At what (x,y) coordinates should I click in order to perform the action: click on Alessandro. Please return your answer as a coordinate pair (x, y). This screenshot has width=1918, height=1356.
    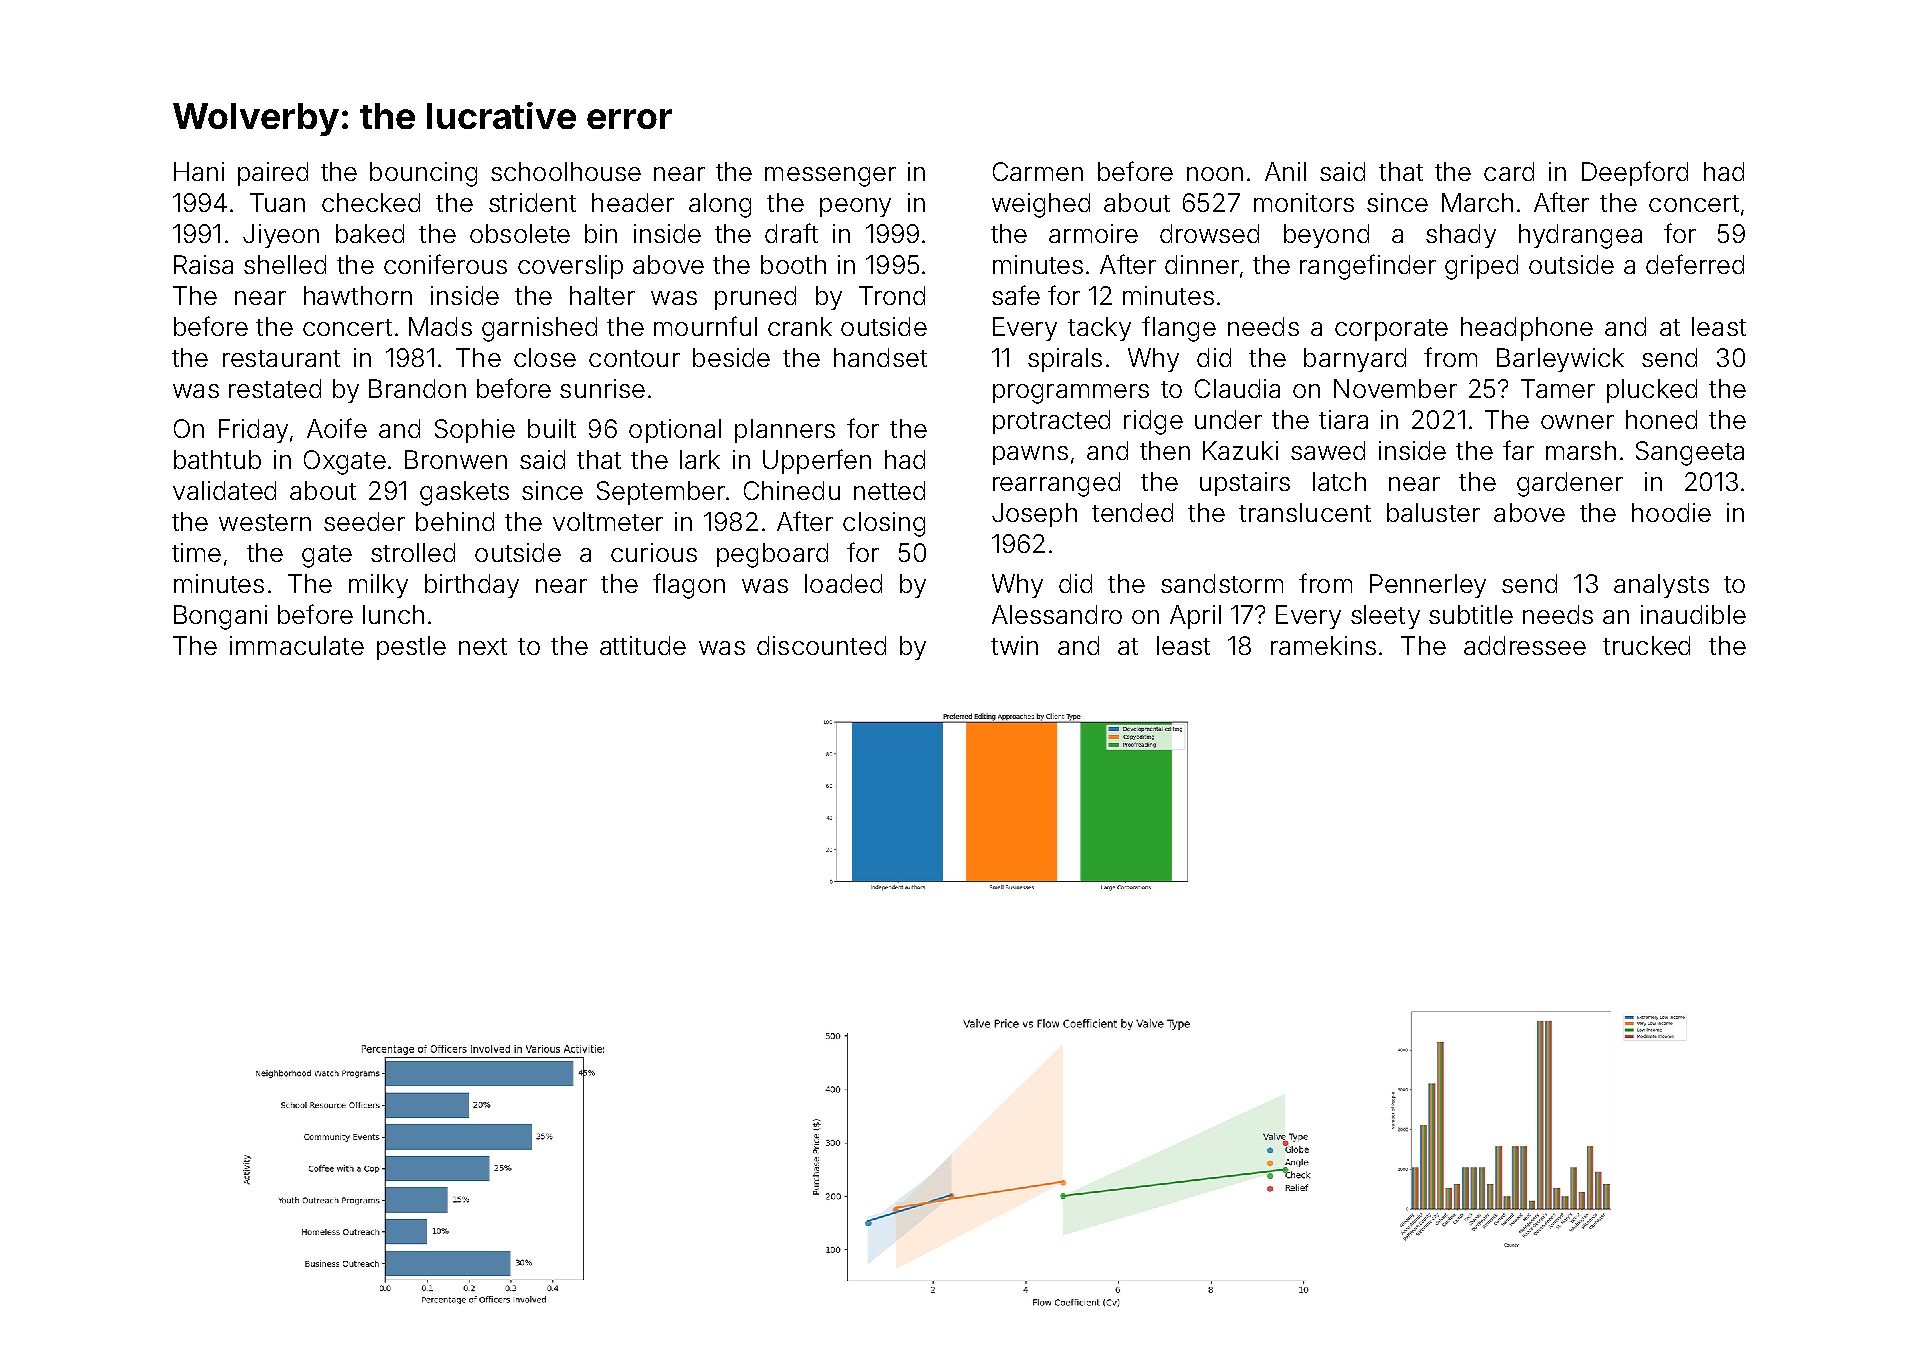
    Looking at the image, I should click on (1057, 614).
